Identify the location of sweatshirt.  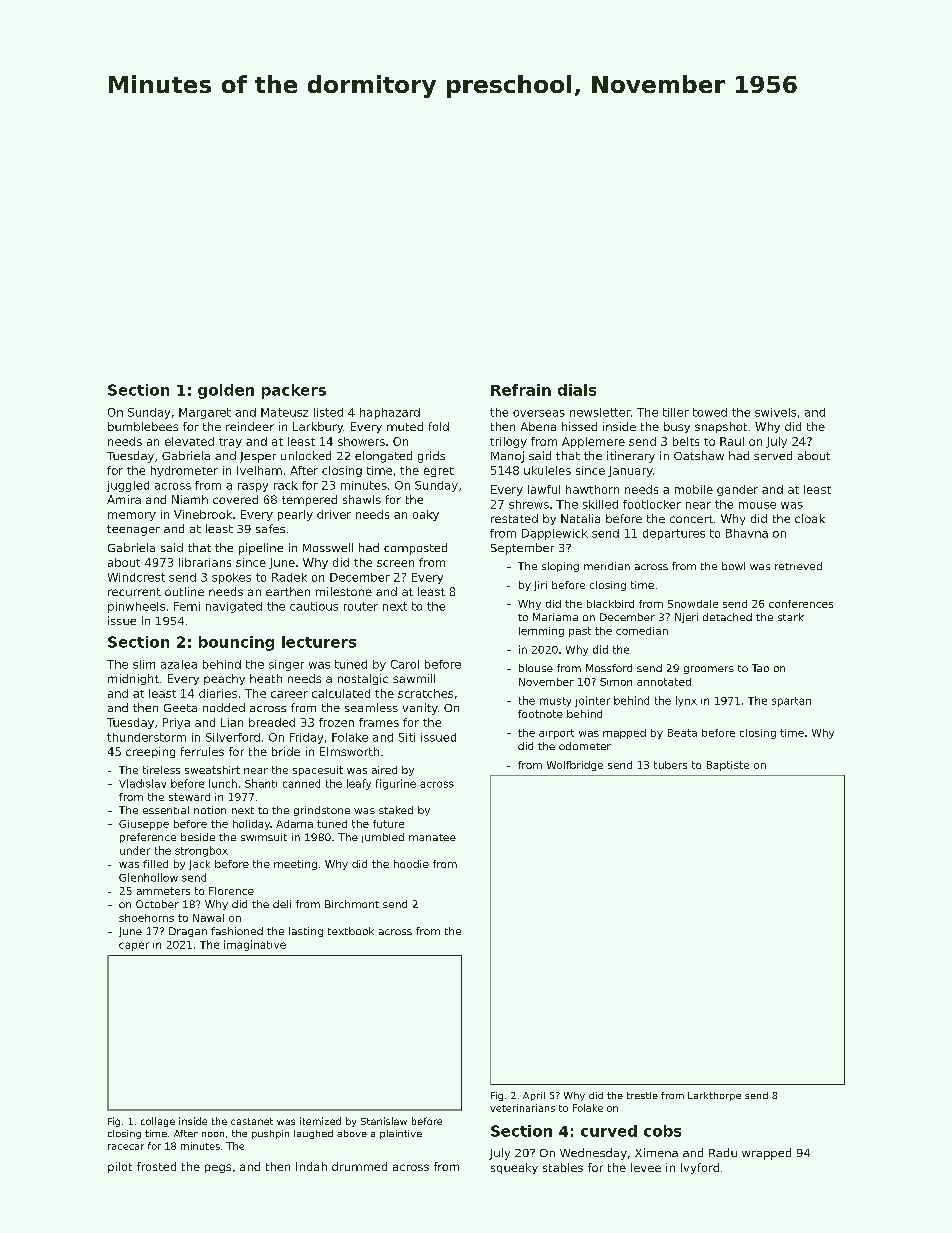
(212, 770).
